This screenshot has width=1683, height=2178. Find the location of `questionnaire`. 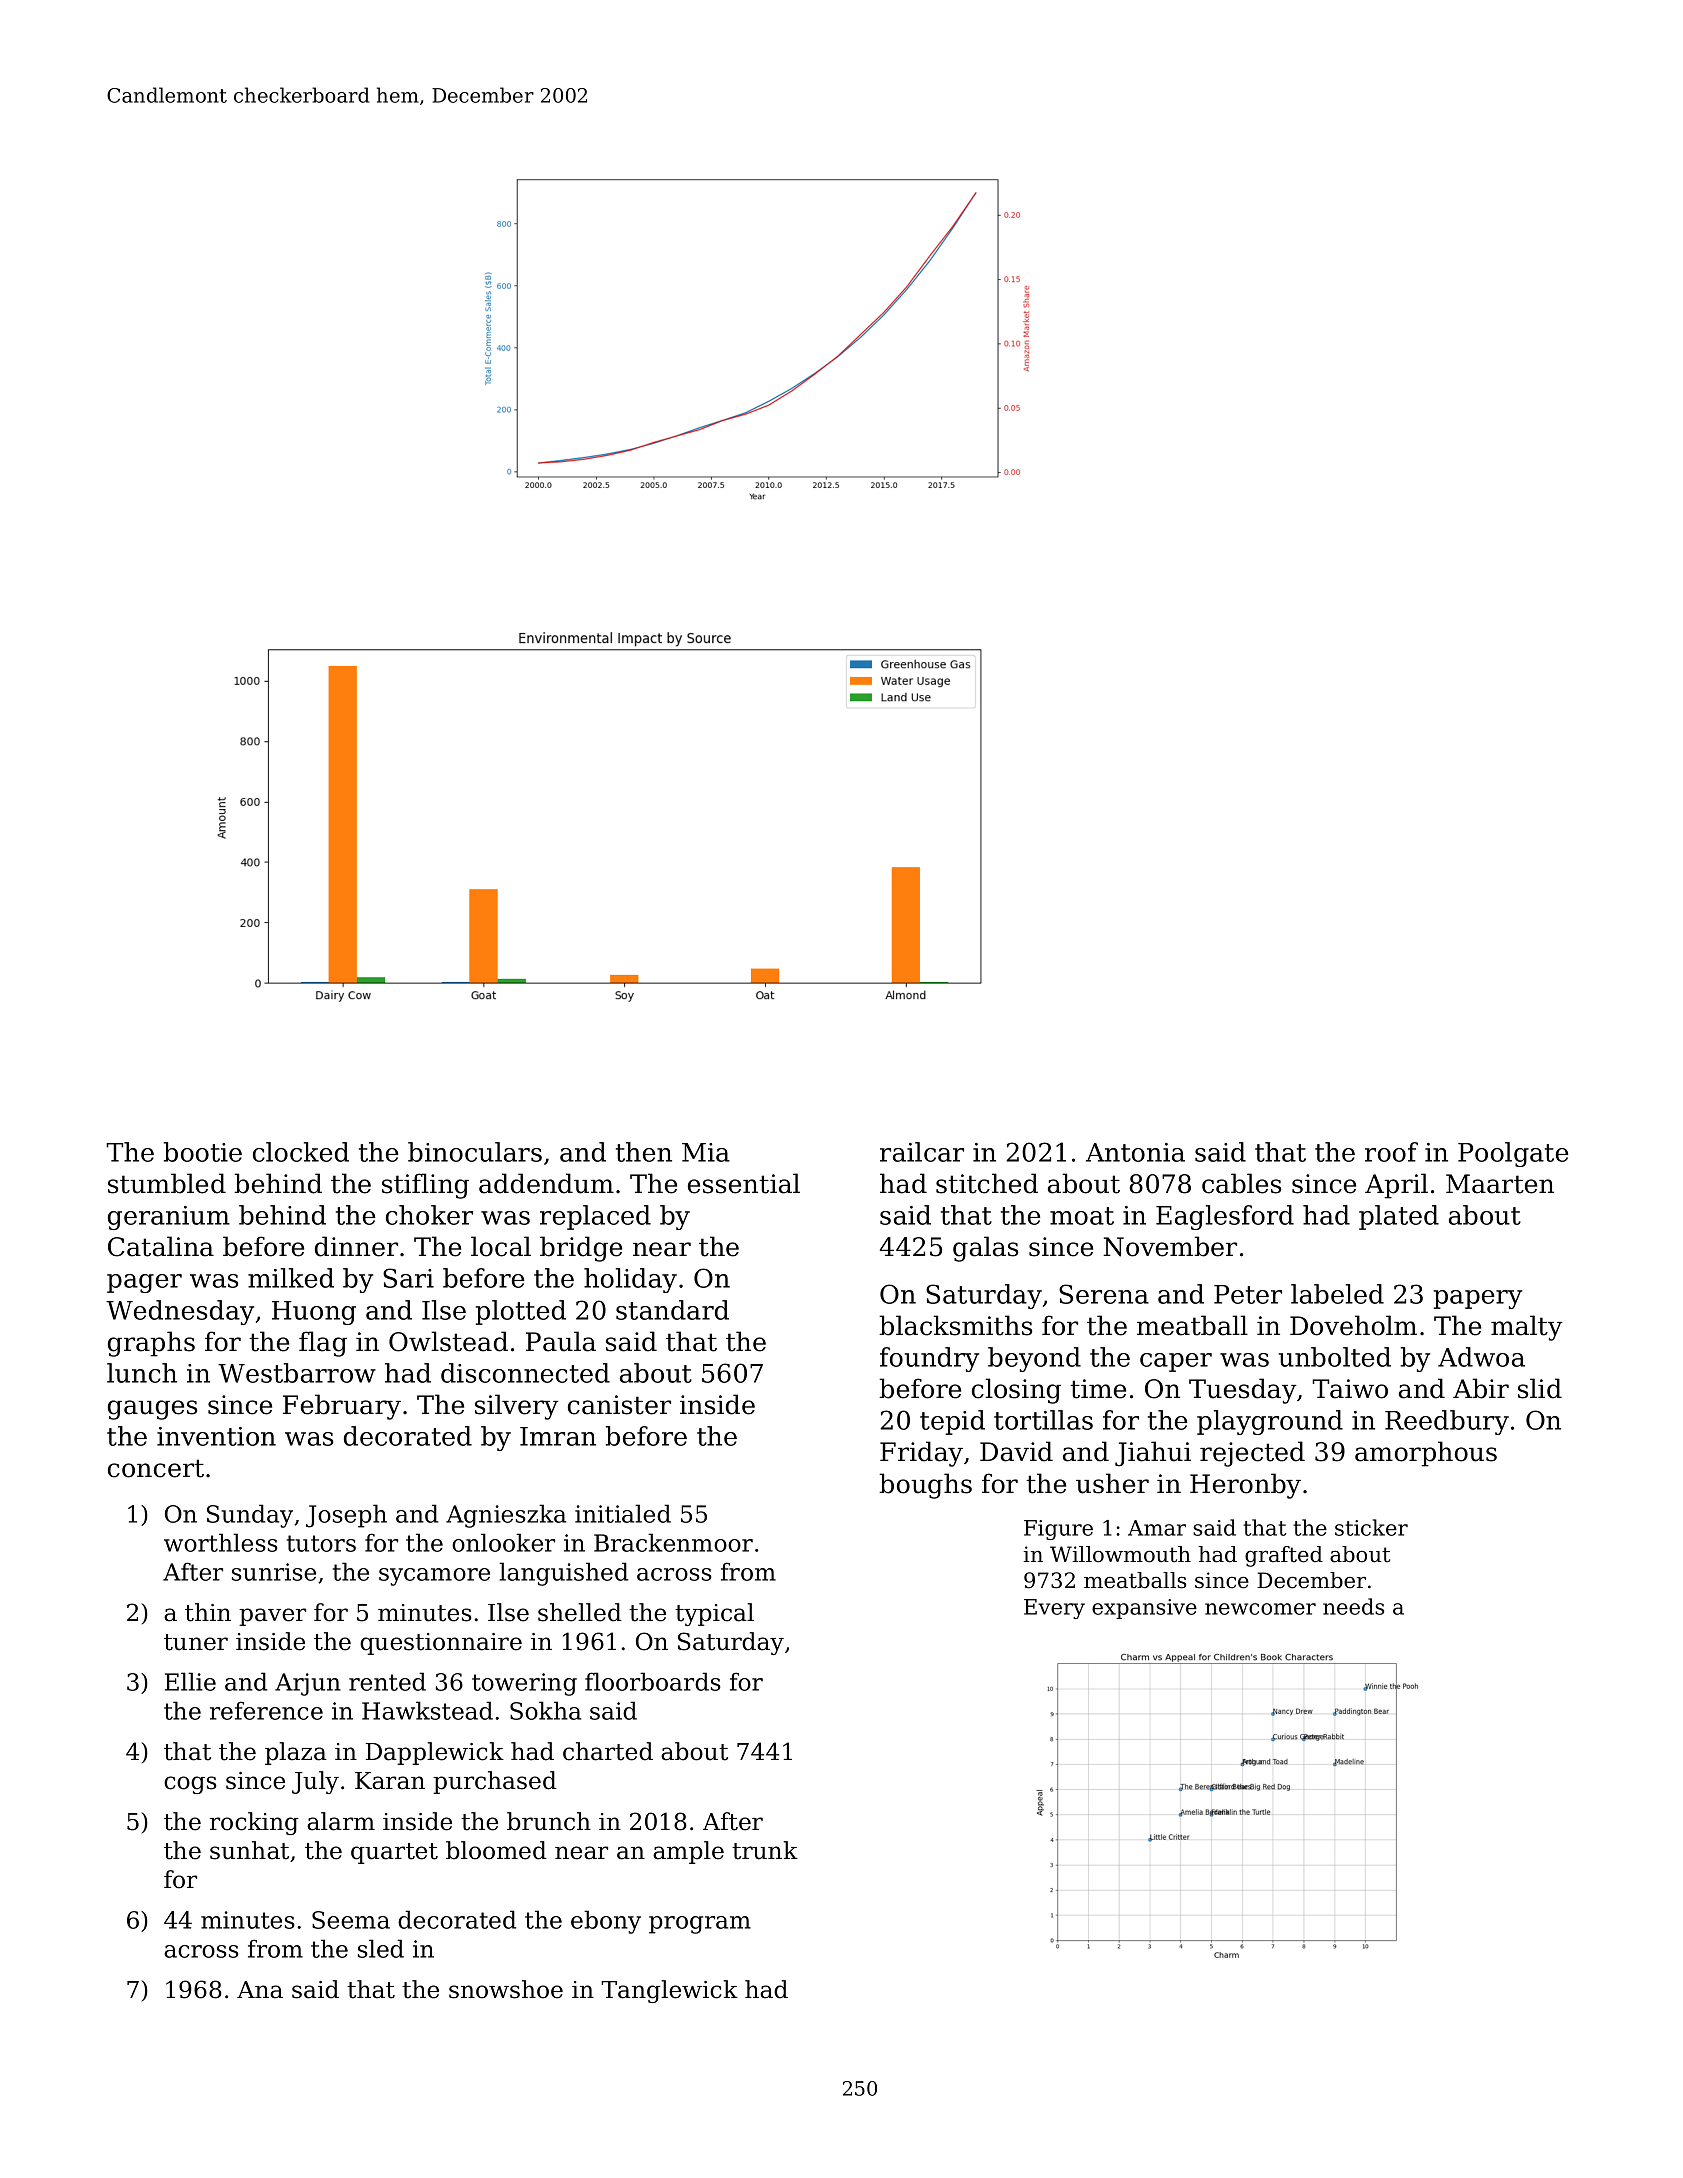

questionnaire is located at coordinates (441, 1644).
